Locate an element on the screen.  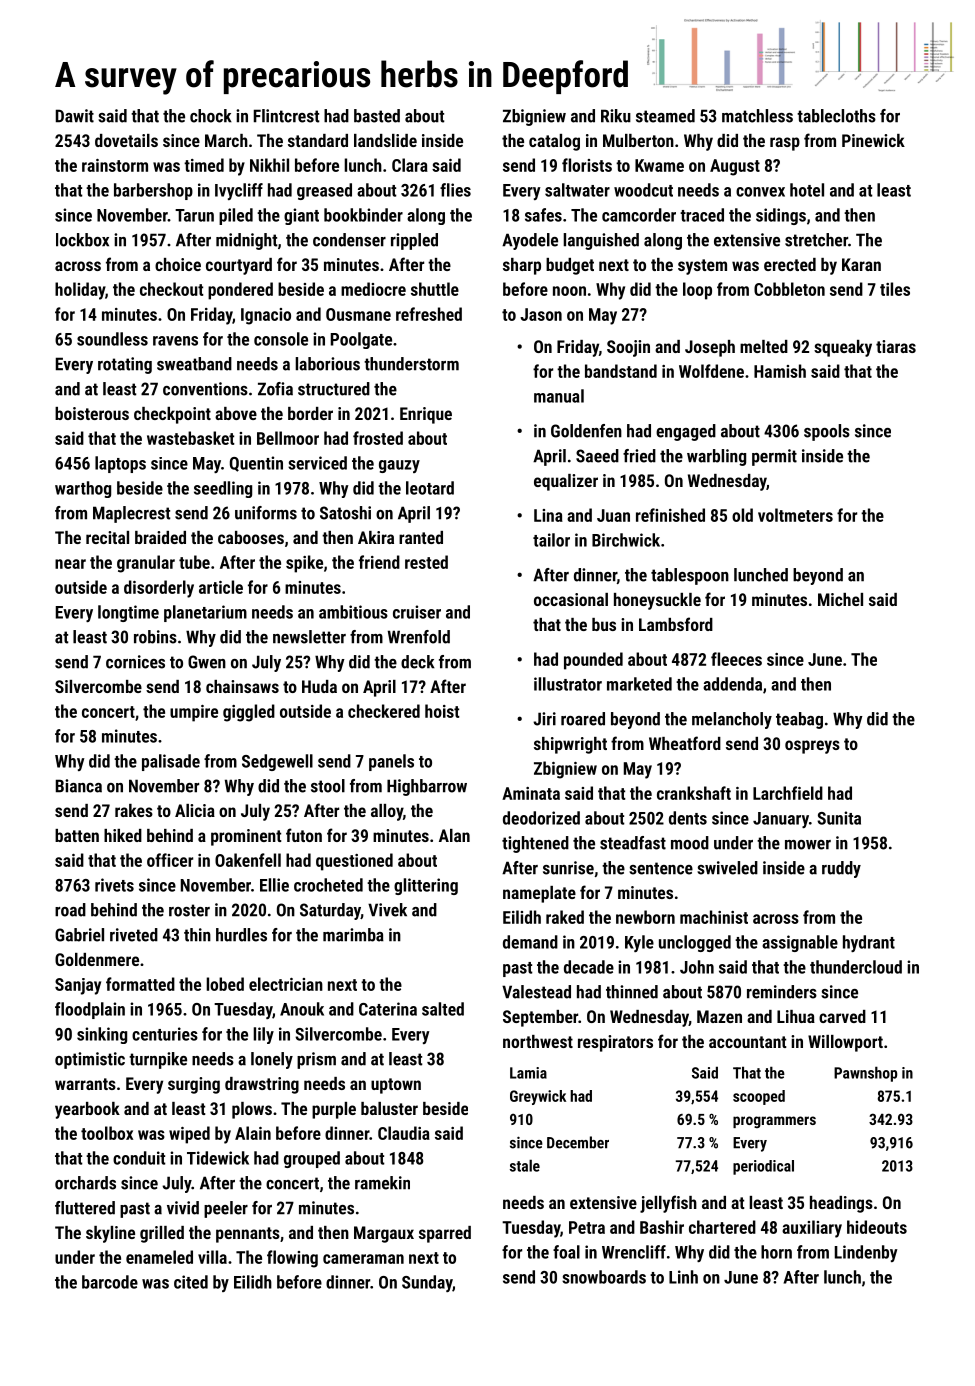
hotel is located at coordinates (807, 190).
